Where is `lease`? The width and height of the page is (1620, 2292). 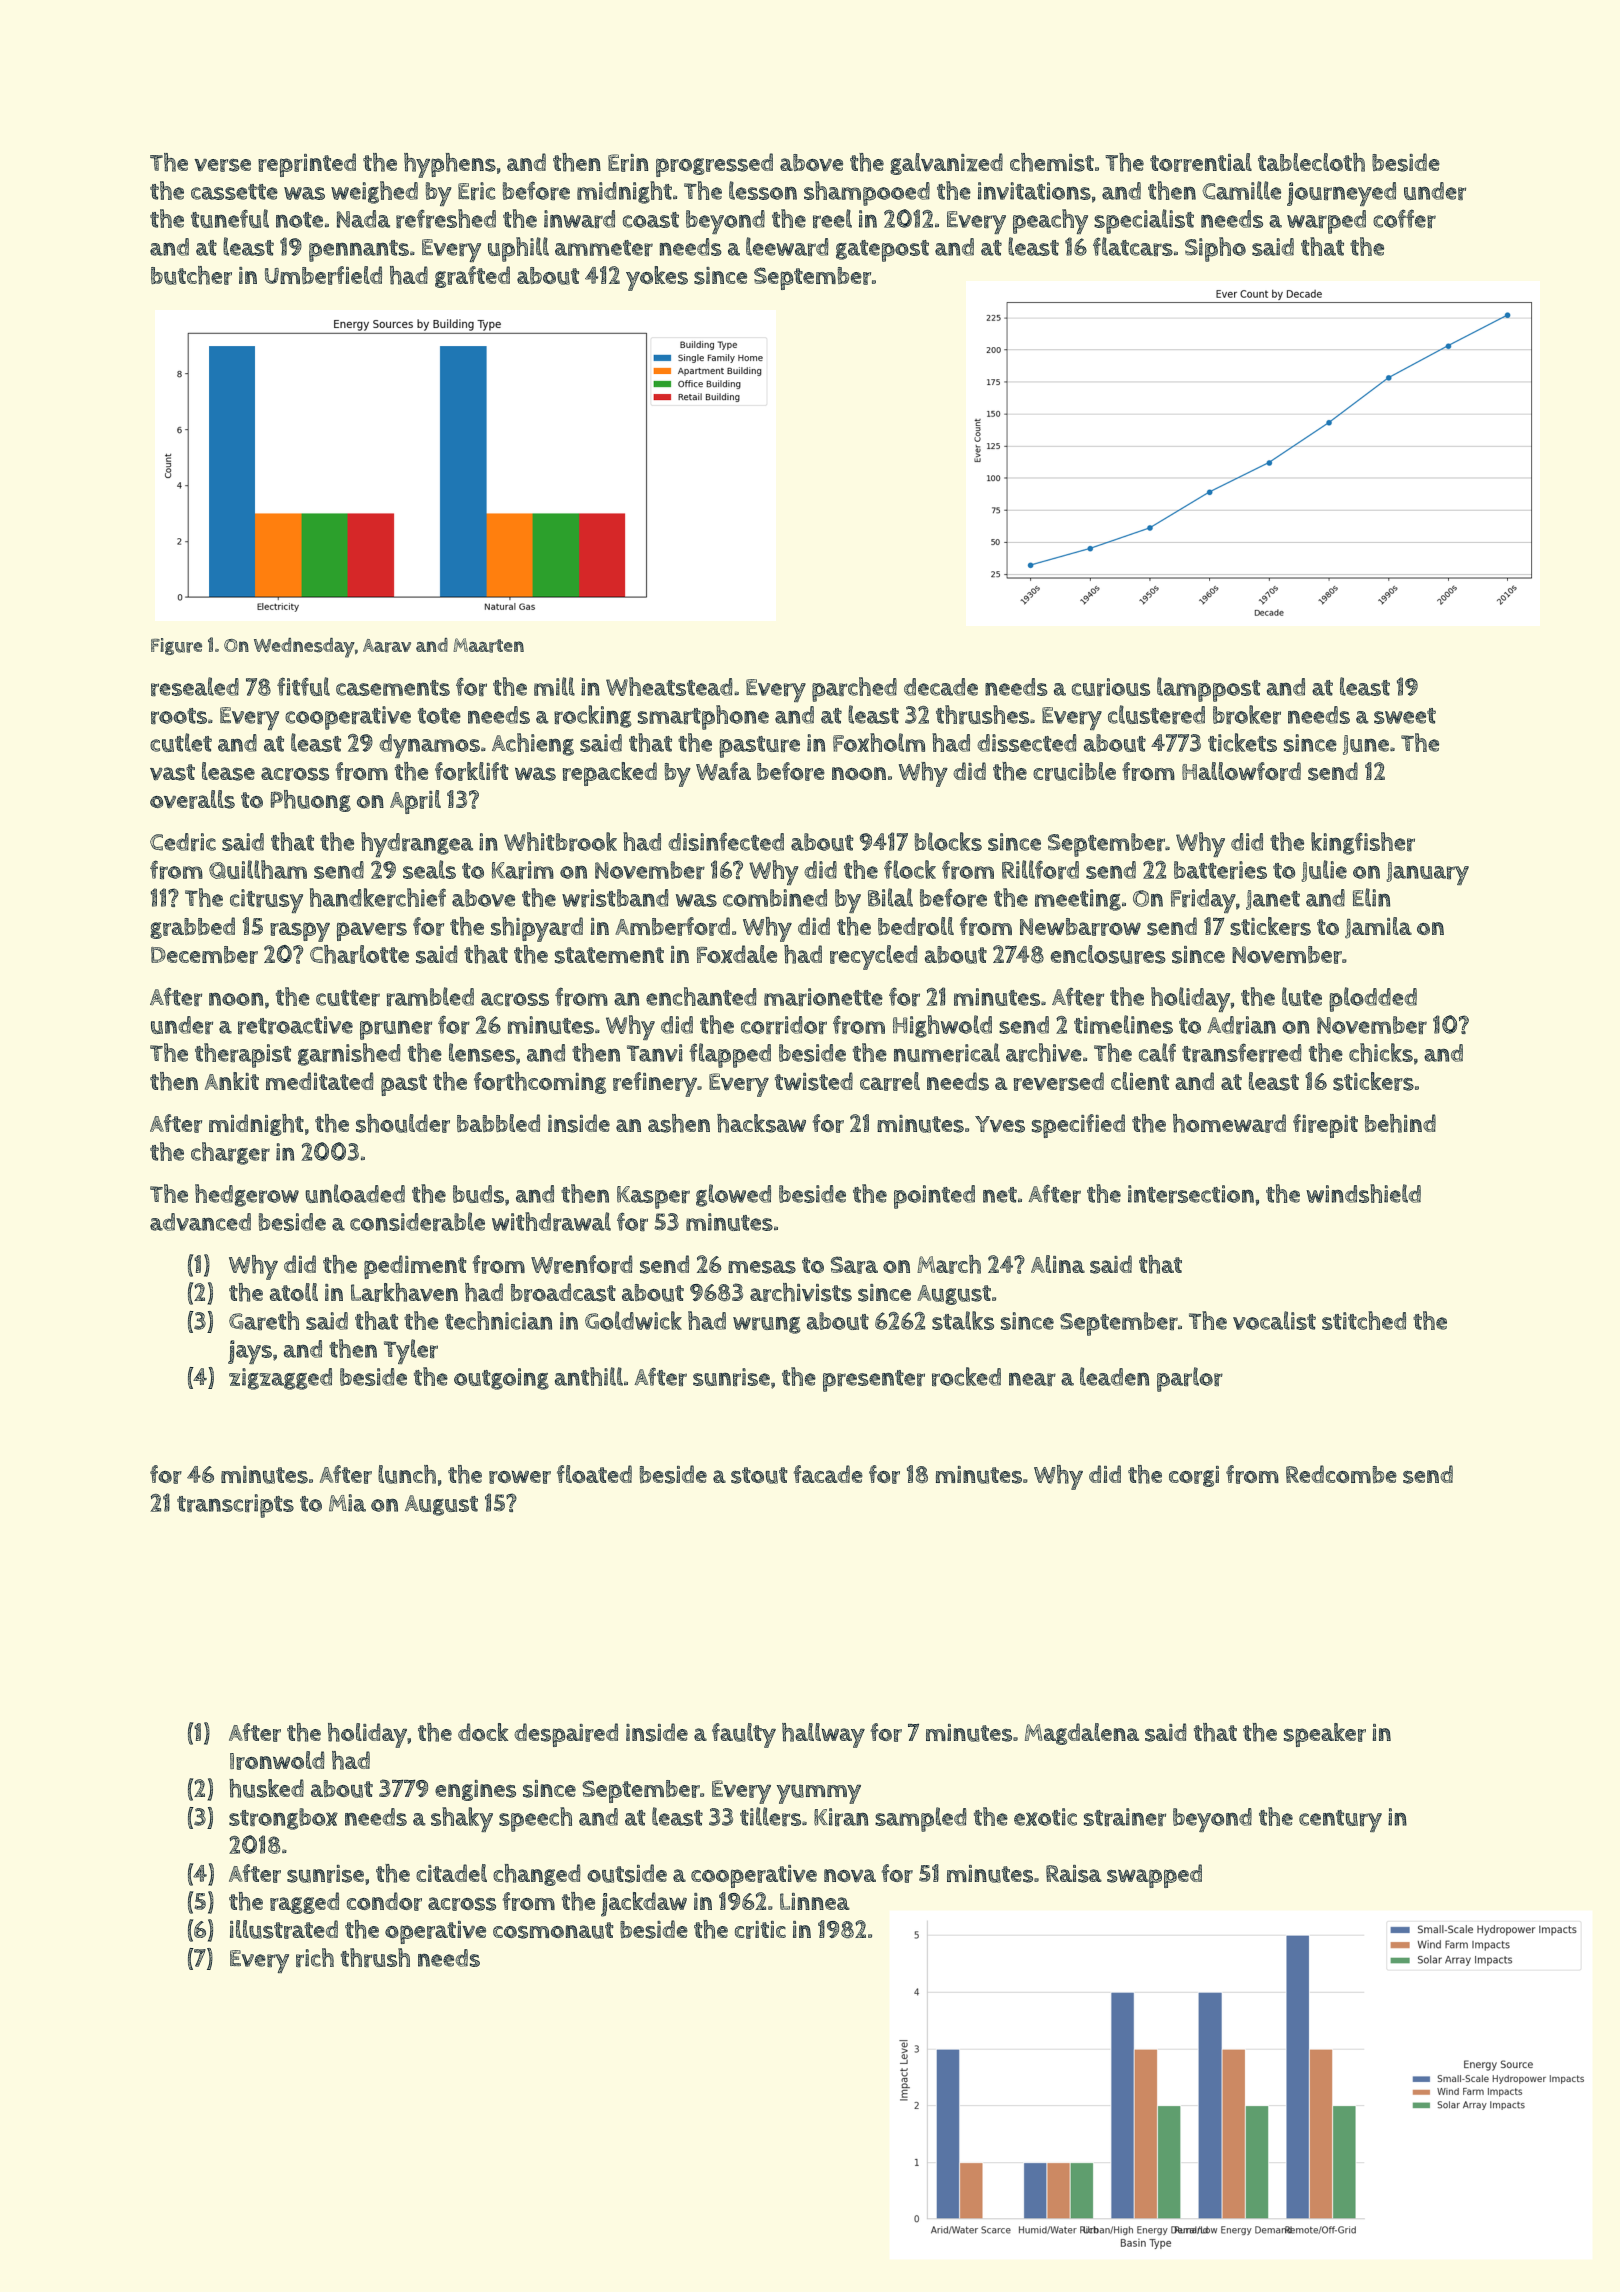
lease is located at coordinates (228, 771).
